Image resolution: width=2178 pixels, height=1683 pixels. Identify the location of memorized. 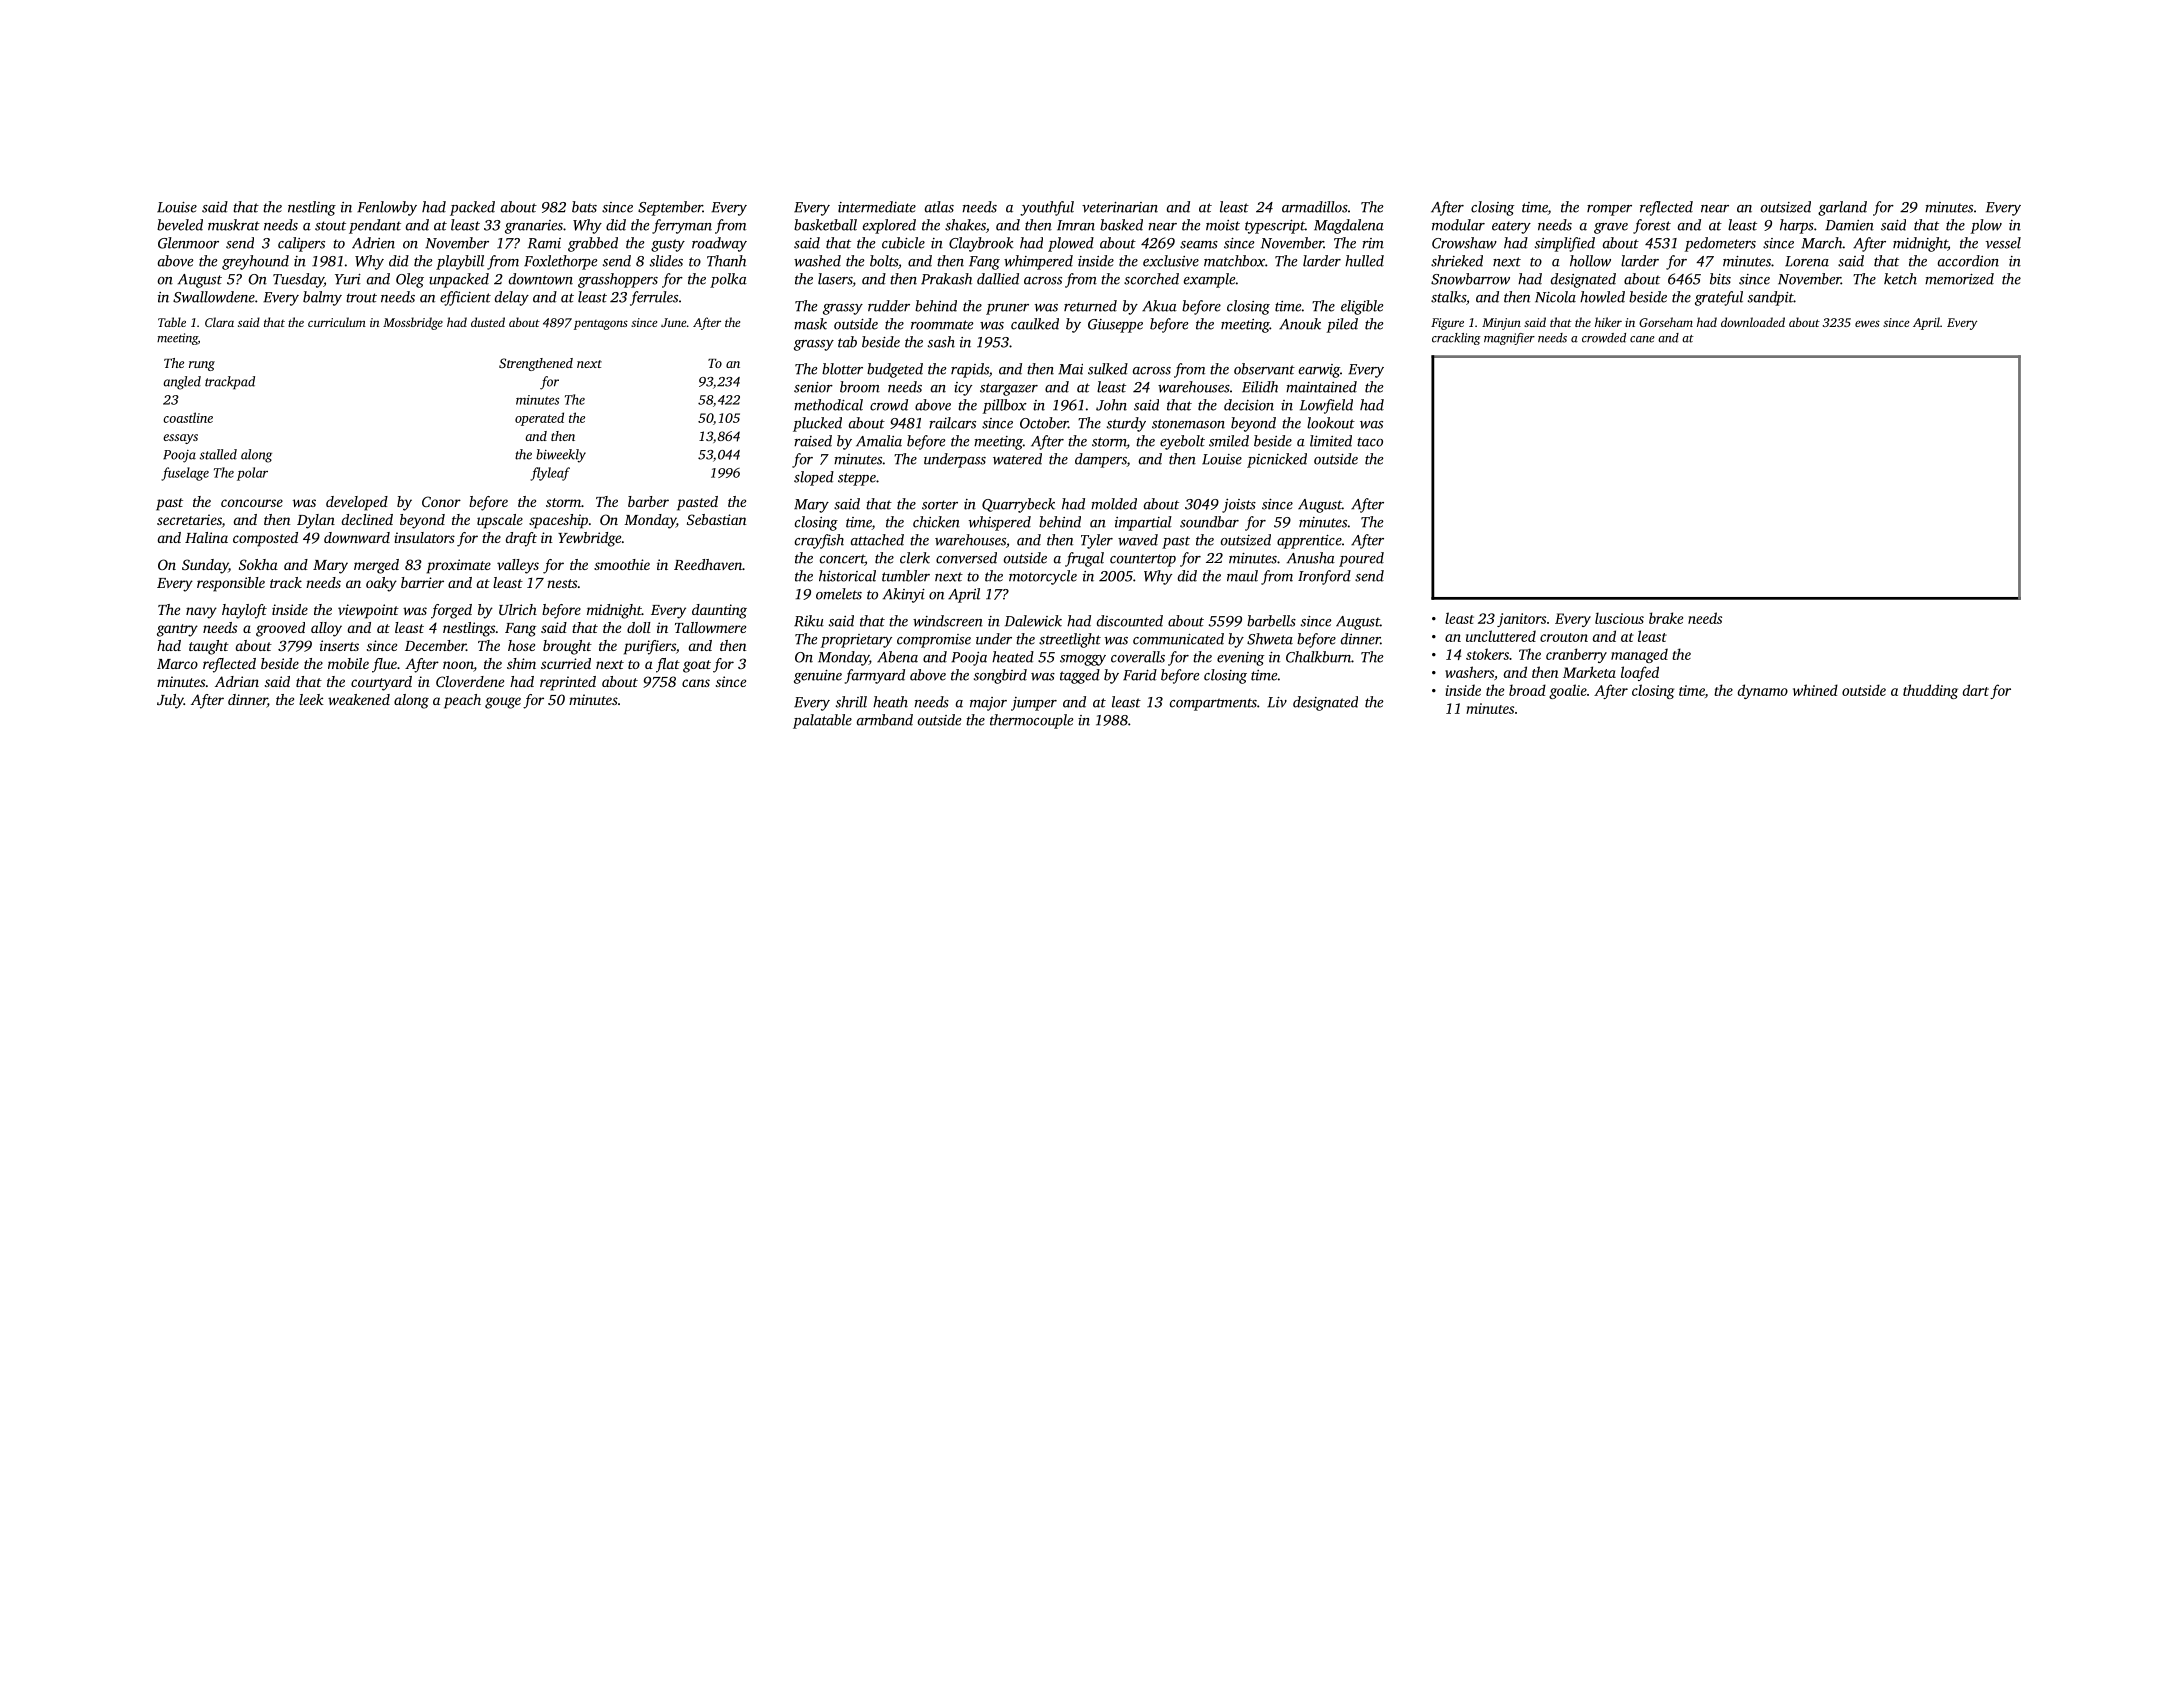
(1959, 279).
